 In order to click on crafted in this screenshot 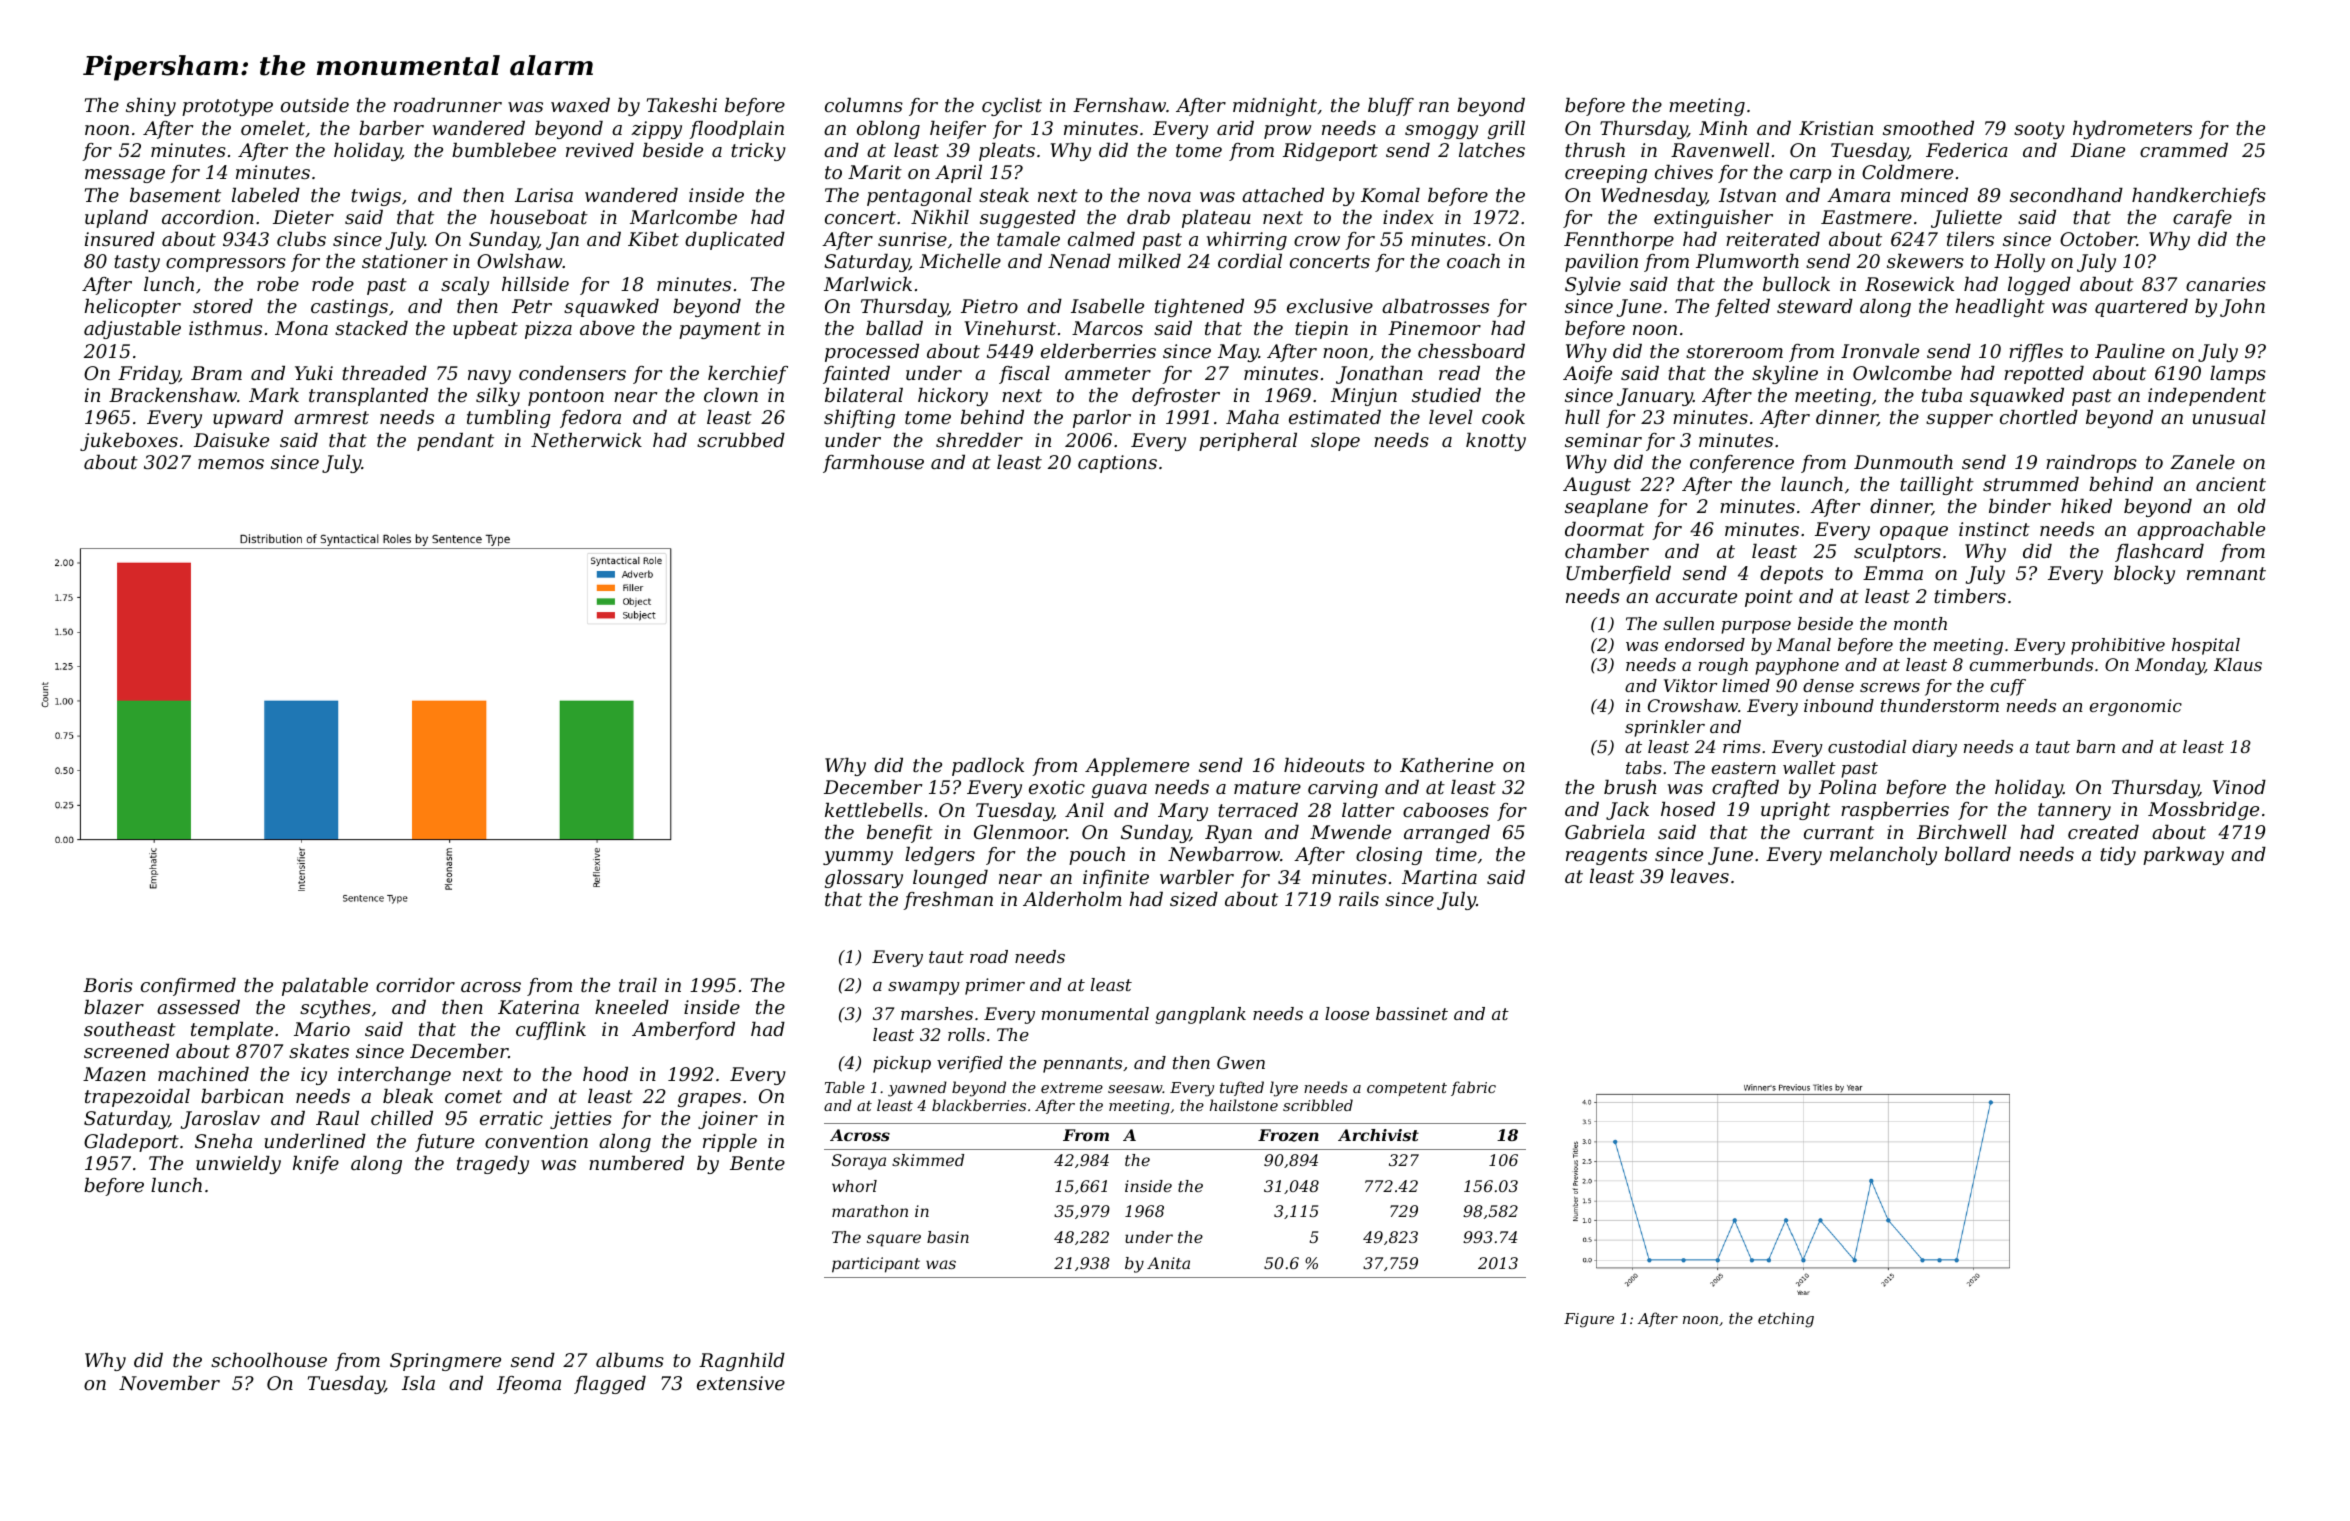, I will do `click(1745, 789)`.
